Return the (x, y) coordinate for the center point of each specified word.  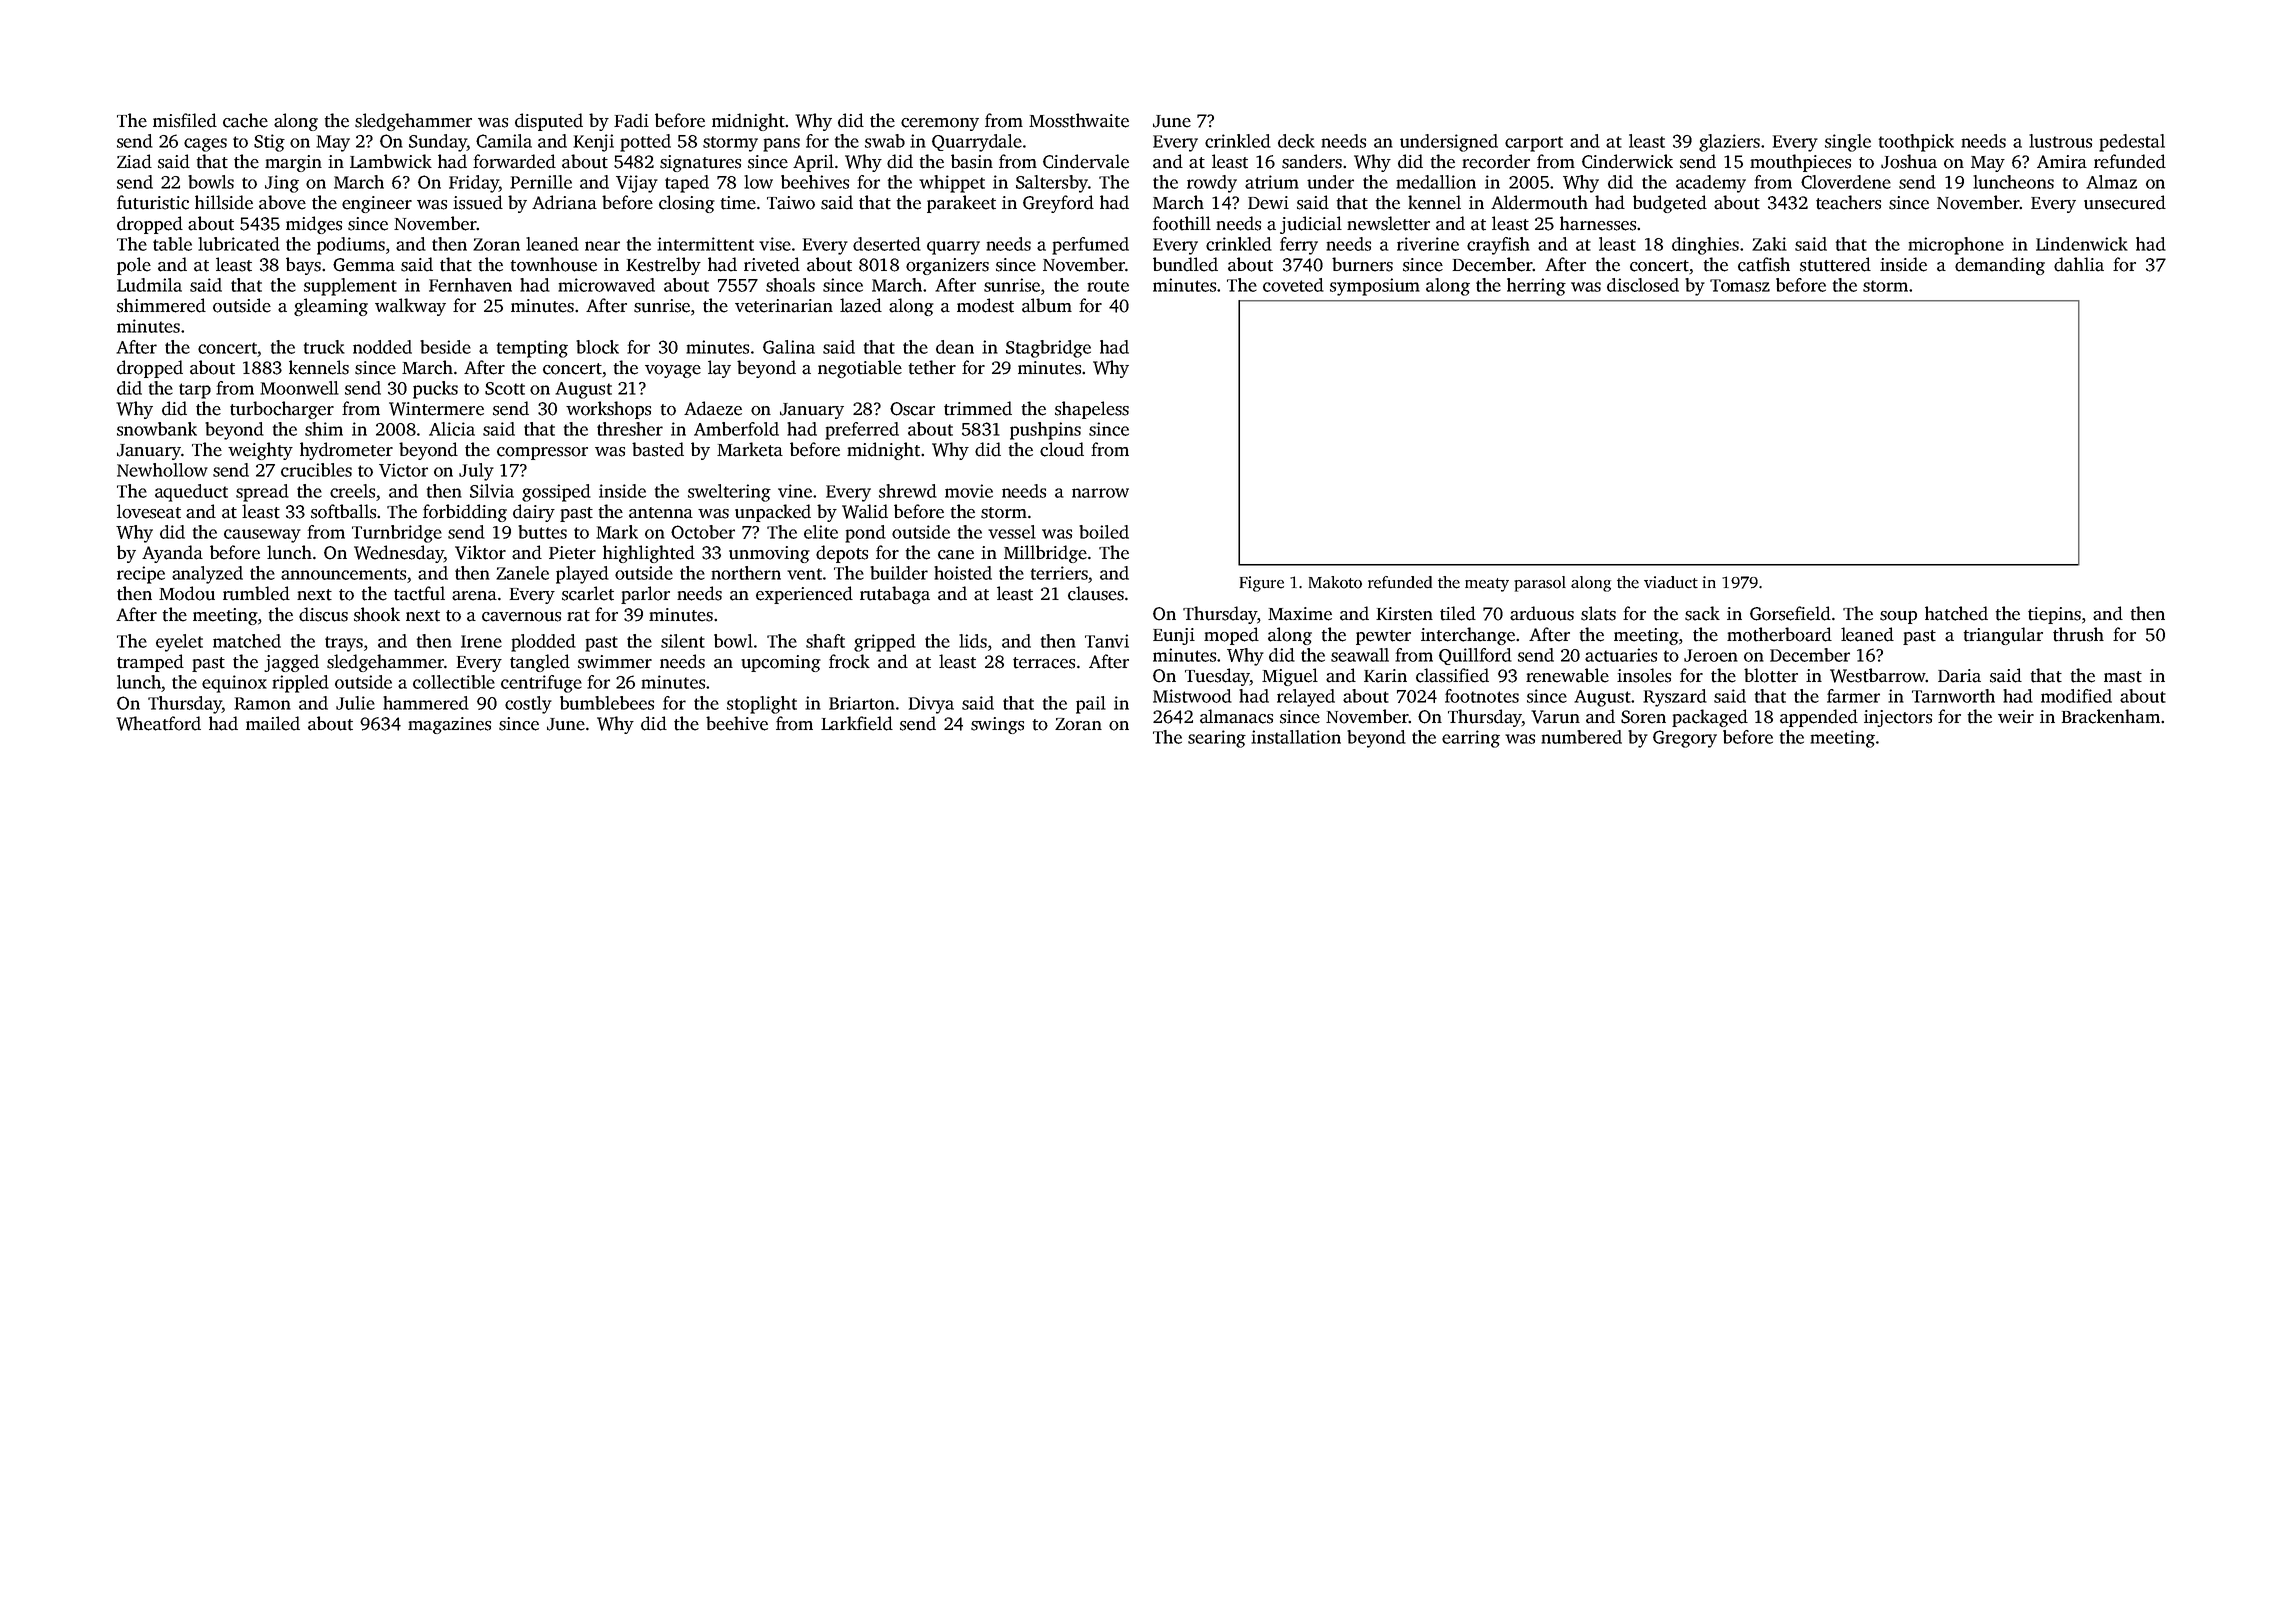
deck (1296, 141)
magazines (449, 725)
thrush (2078, 634)
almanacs (1236, 716)
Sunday (438, 143)
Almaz (2111, 182)
